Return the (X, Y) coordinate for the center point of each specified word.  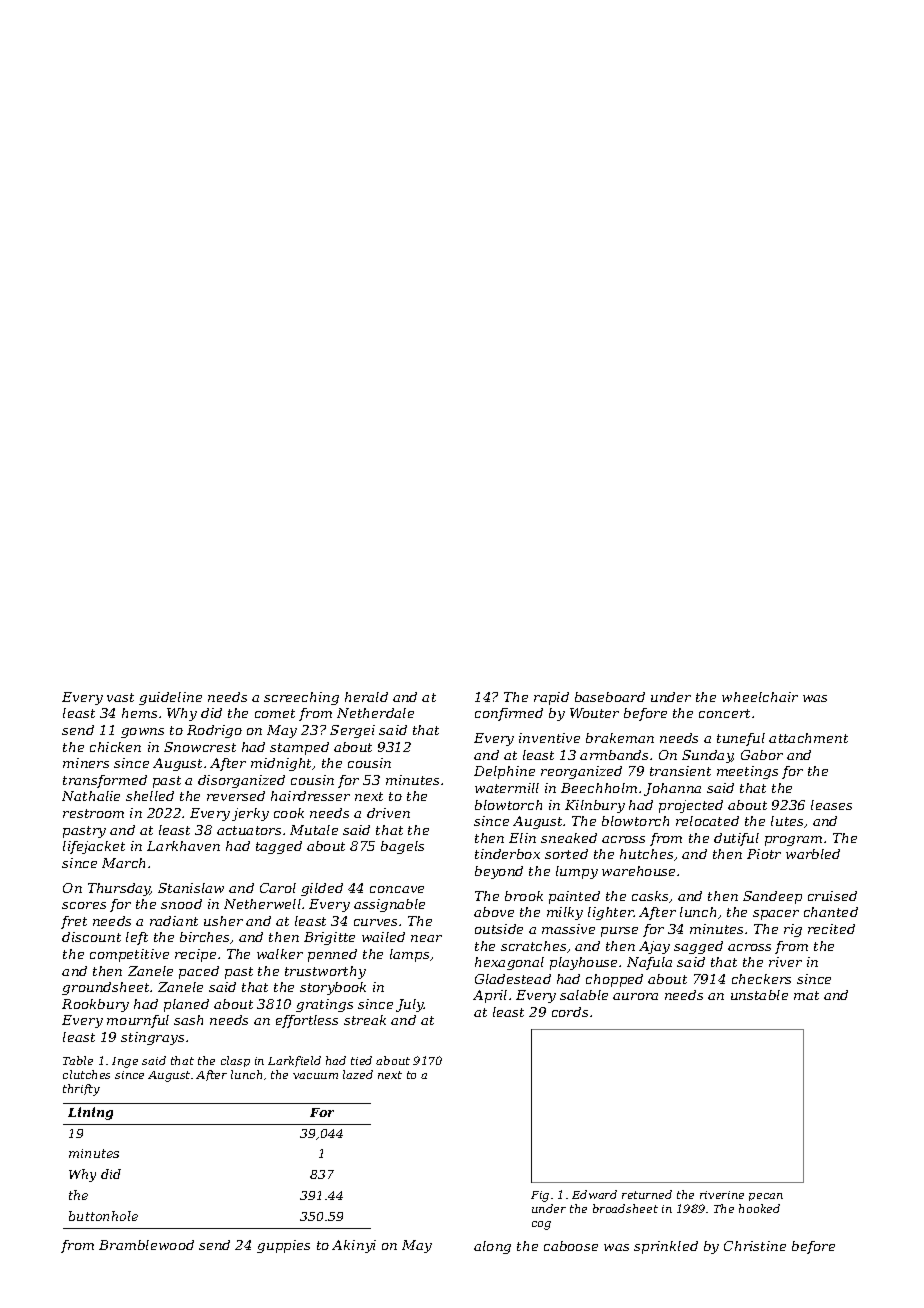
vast (120, 697)
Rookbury (95, 1005)
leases (831, 805)
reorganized (581, 772)
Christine (755, 1246)
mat (806, 995)
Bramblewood (146, 1245)
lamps (409, 955)
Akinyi (354, 1246)
